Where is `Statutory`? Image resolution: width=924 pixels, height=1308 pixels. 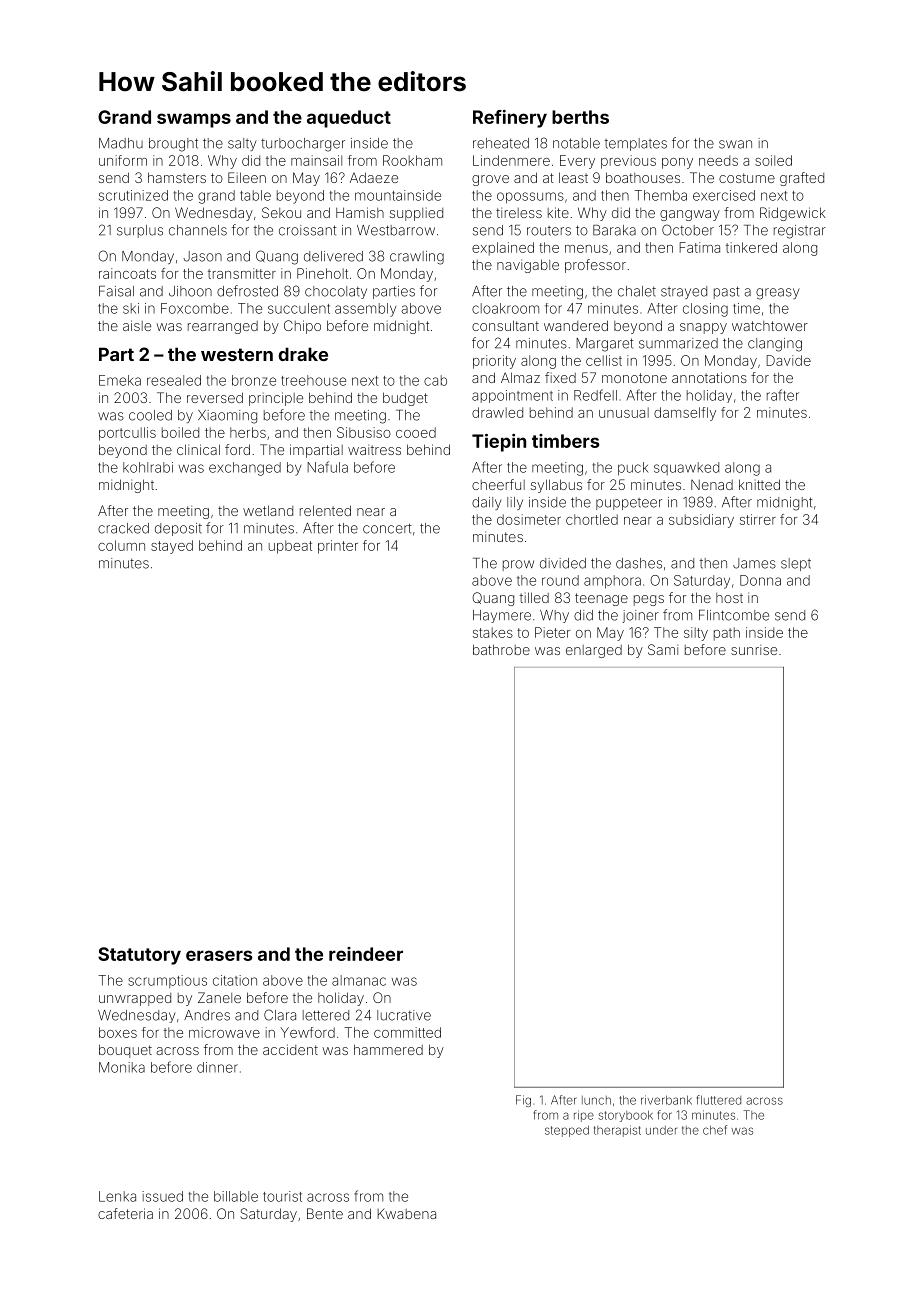 Statutory is located at coordinates (139, 956).
